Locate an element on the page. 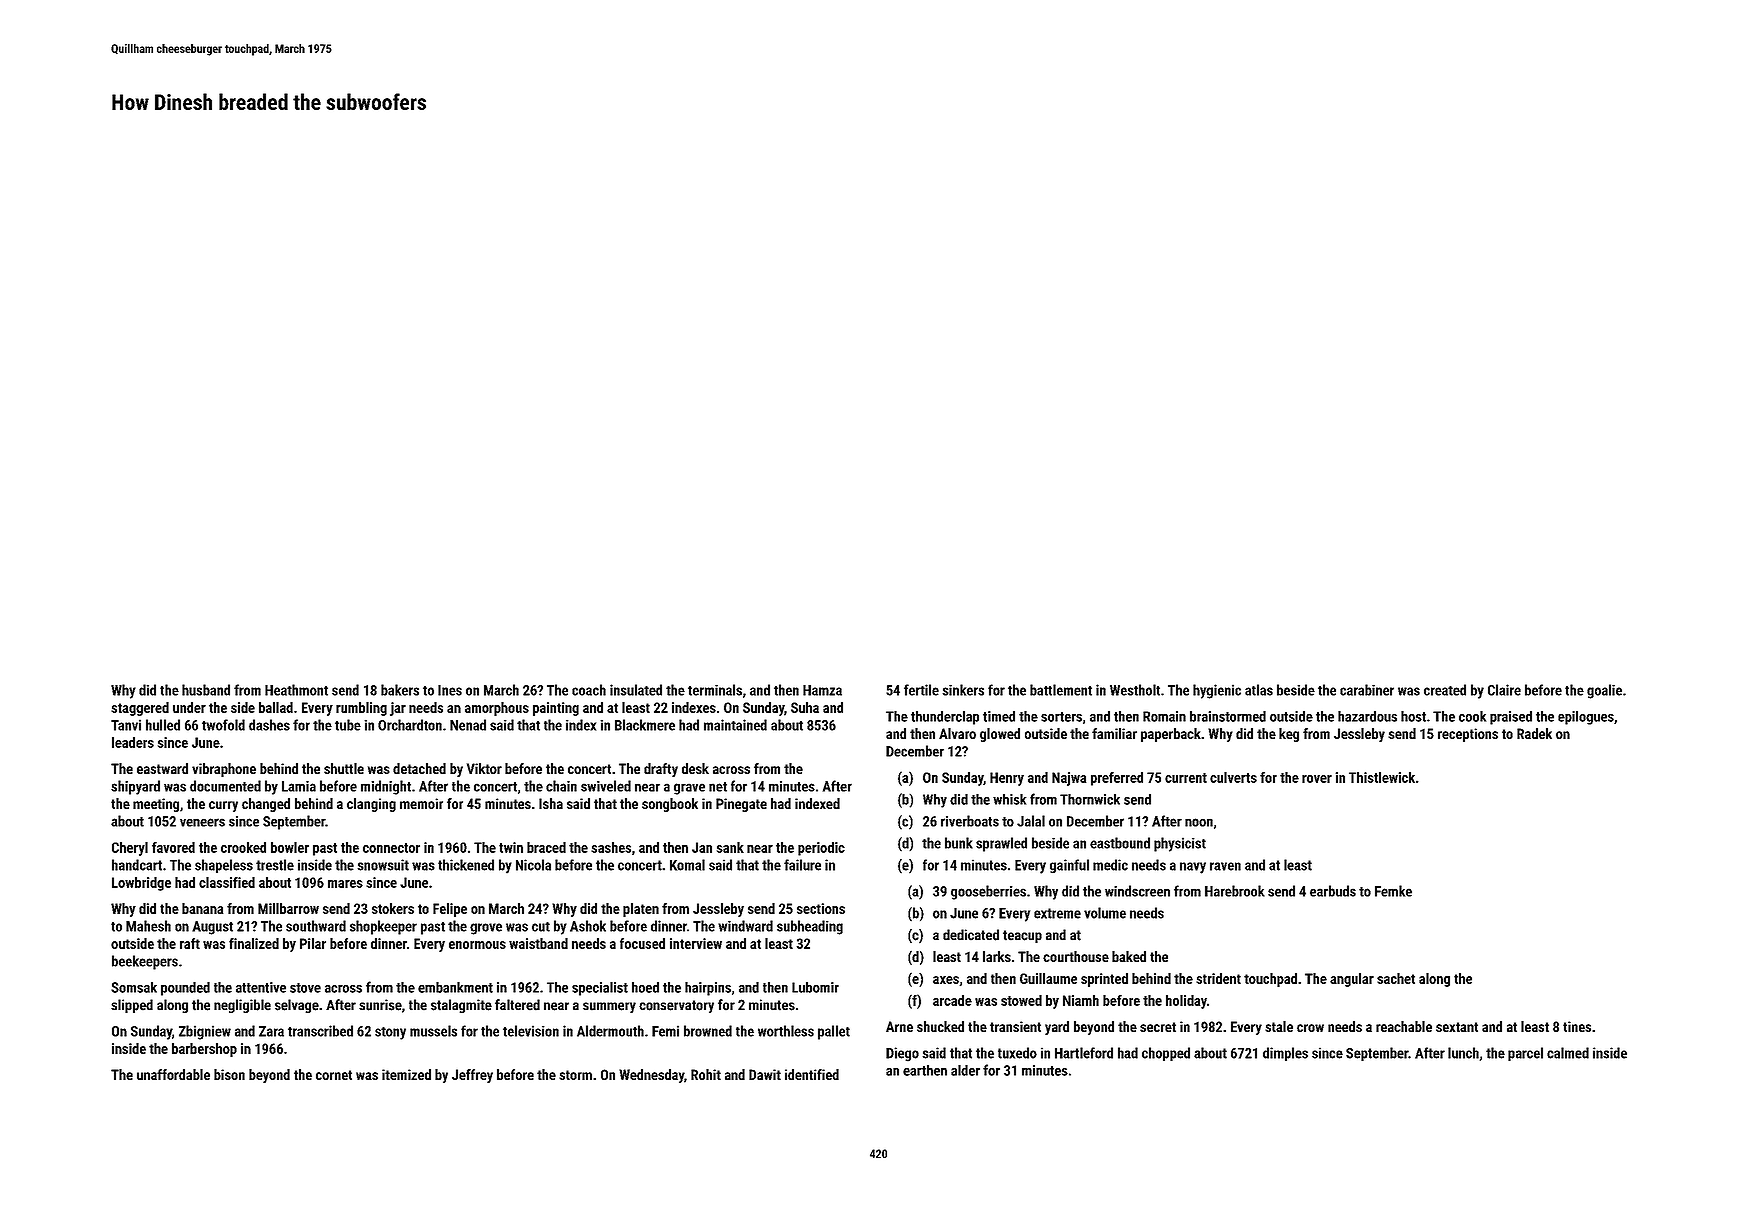  Jalal is located at coordinates (1031, 821).
